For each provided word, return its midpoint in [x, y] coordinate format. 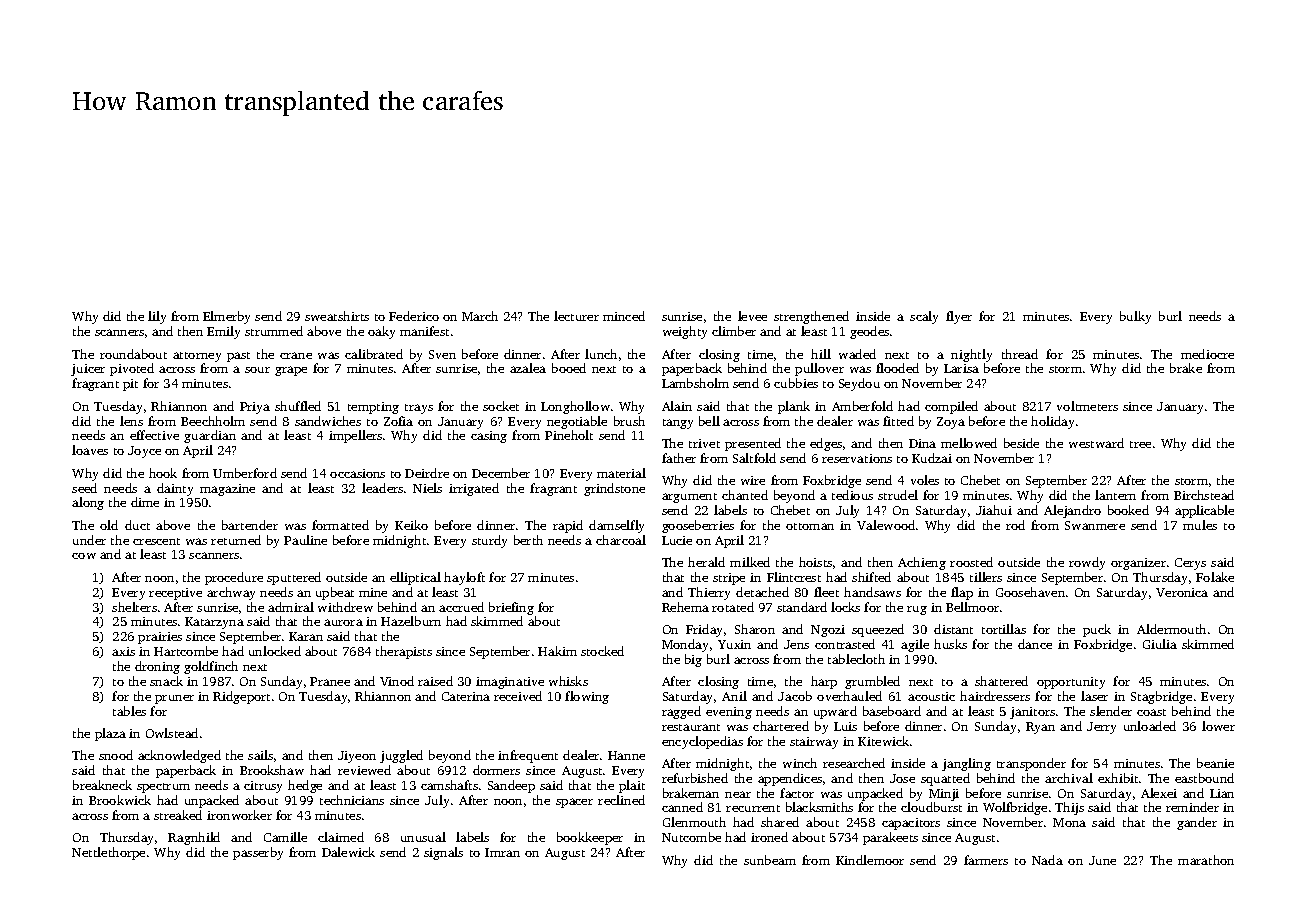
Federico [414, 316]
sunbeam [770, 860]
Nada [1047, 860]
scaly [924, 317]
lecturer [576, 316]
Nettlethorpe [108, 853]
